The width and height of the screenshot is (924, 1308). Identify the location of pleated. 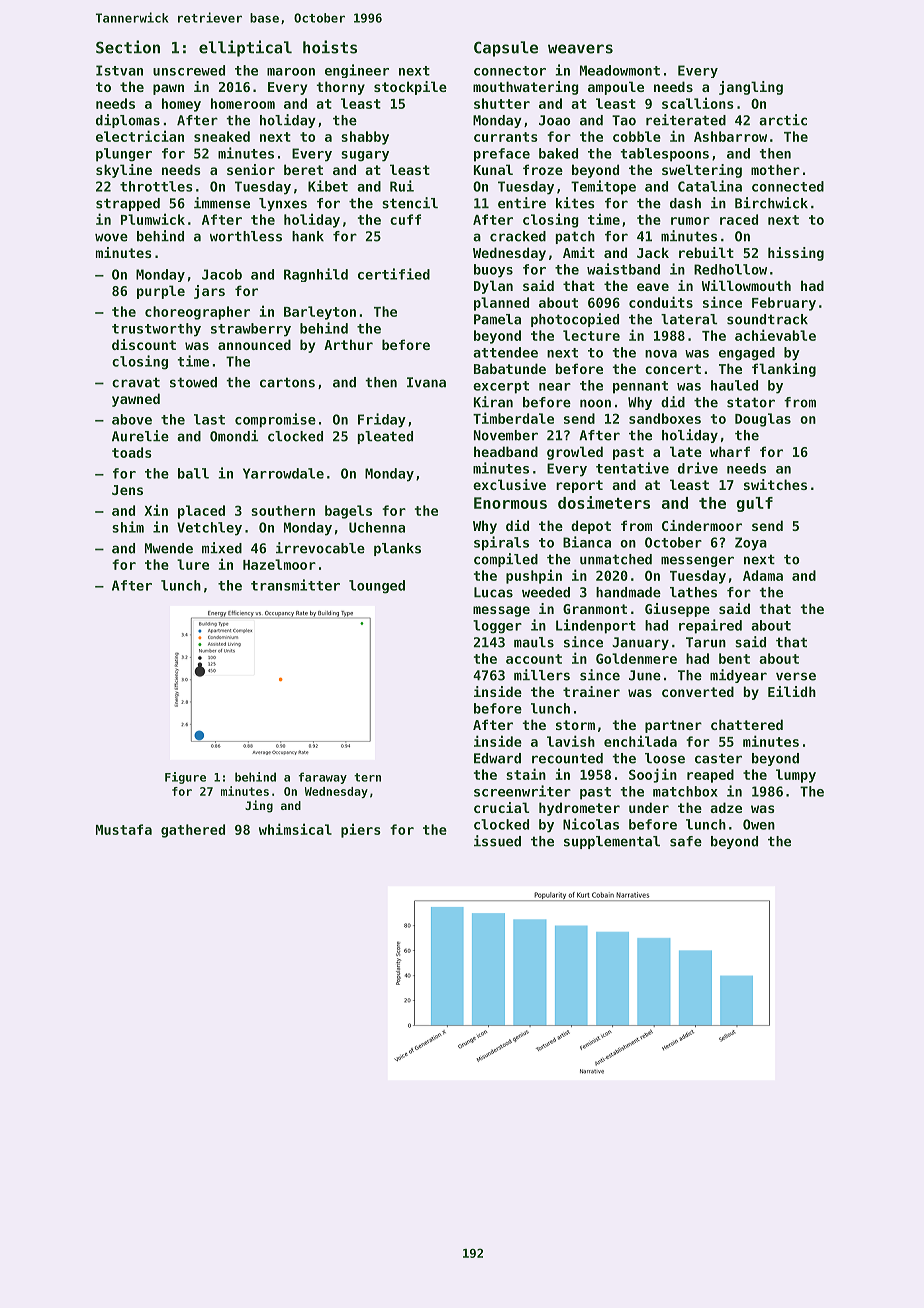
(385, 437).
